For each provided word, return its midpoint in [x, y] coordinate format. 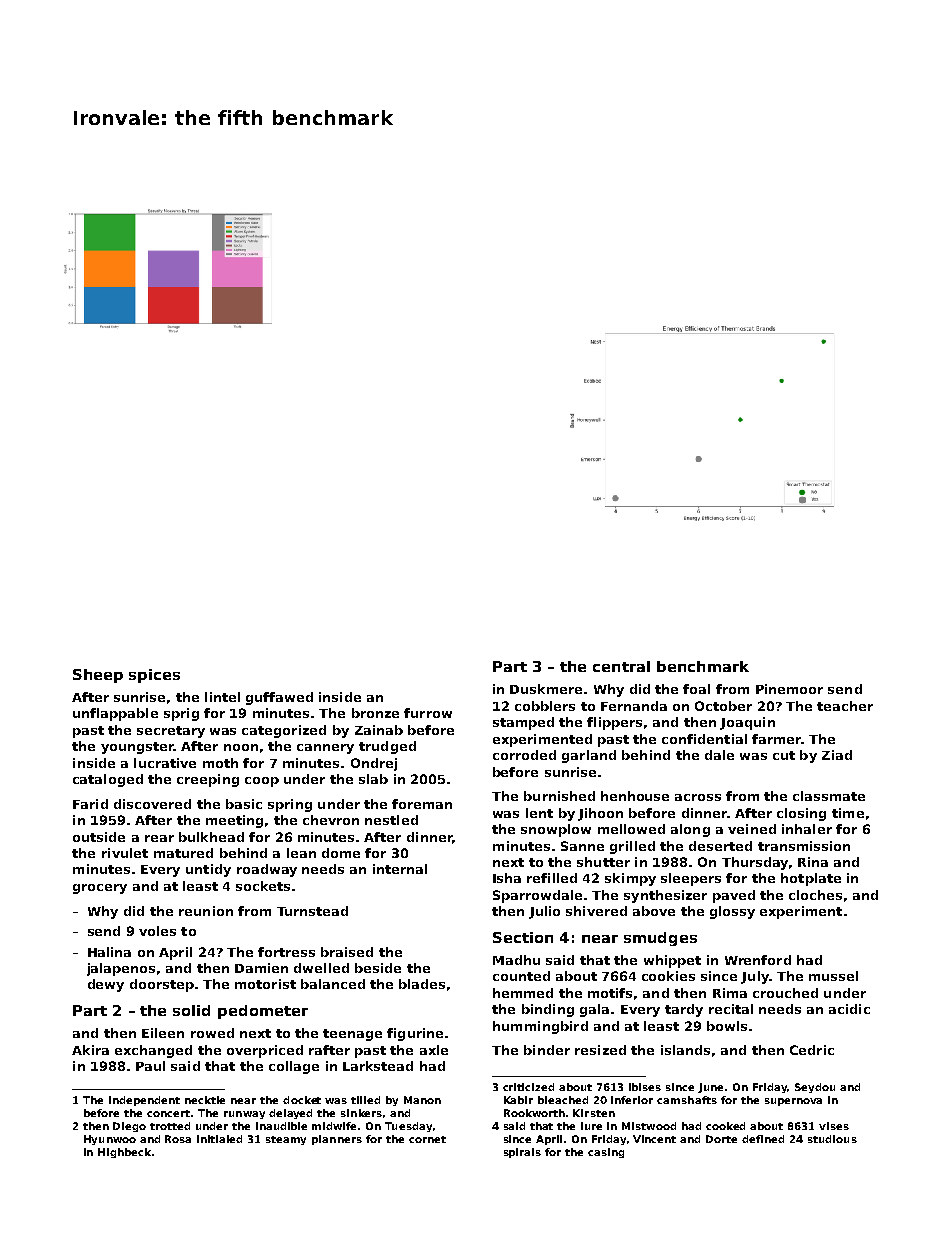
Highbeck [124, 1153]
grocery [100, 889]
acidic [849, 1009]
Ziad [837, 755]
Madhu [516, 960]
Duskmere [546, 689]
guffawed [279, 698]
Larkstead [378, 1066]
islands [685, 1050]
